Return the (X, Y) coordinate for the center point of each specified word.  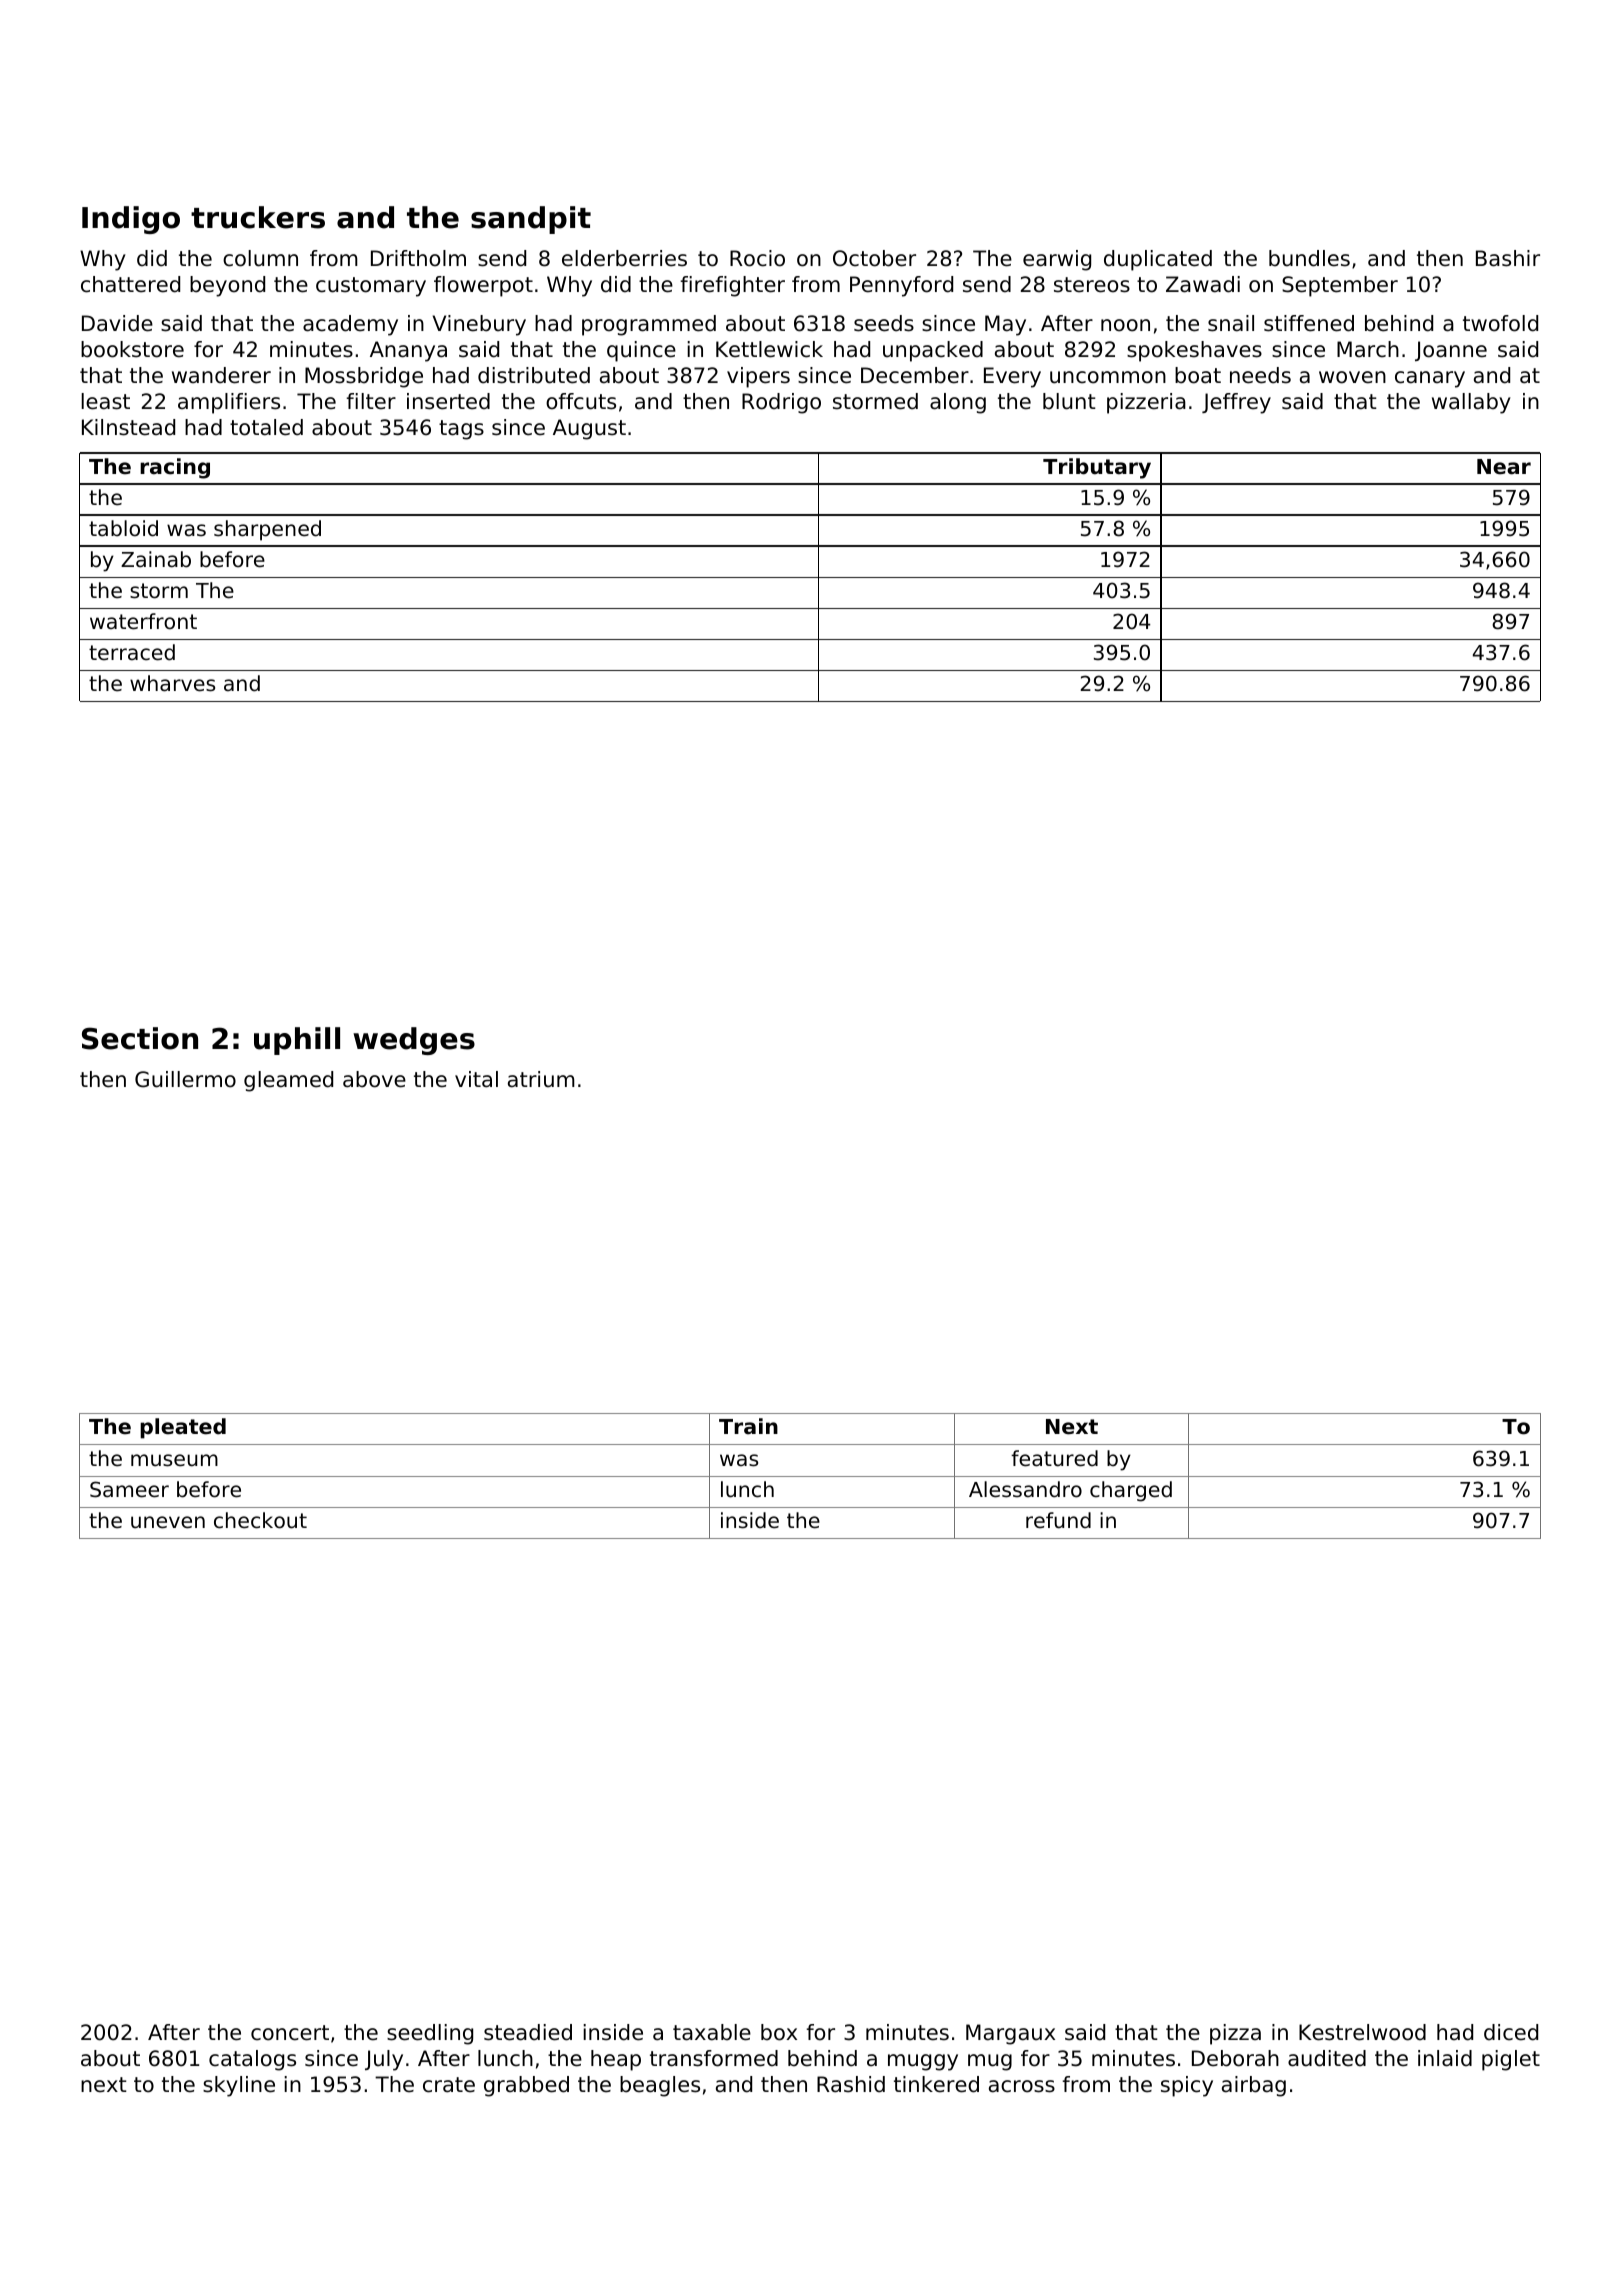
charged (1131, 1491)
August (589, 429)
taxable (712, 2032)
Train (748, 1426)
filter (371, 401)
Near (1504, 467)
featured (1054, 1458)
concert (290, 2033)
